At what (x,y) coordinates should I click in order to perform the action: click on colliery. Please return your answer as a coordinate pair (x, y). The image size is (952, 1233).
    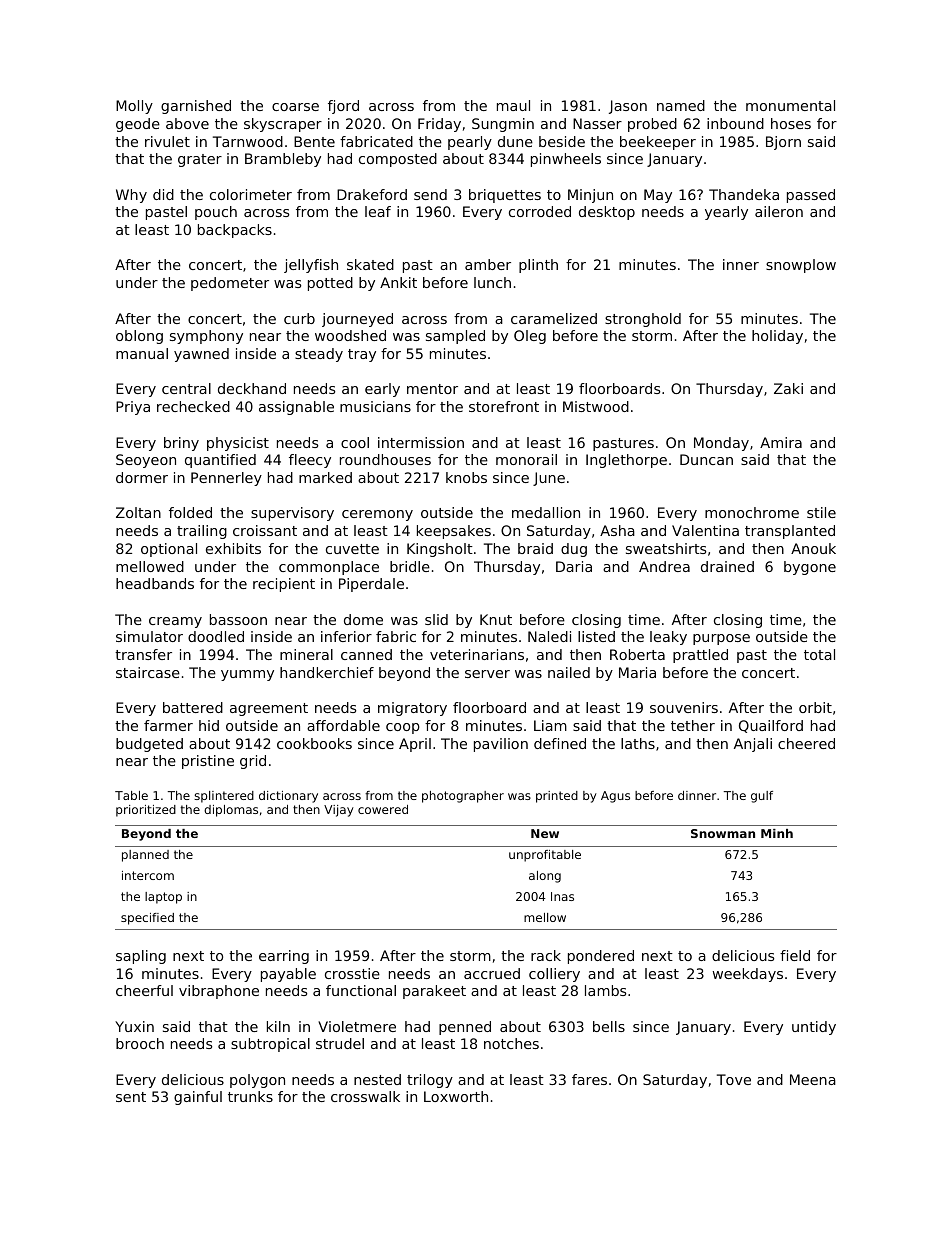
    Looking at the image, I should click on (554, 975).
